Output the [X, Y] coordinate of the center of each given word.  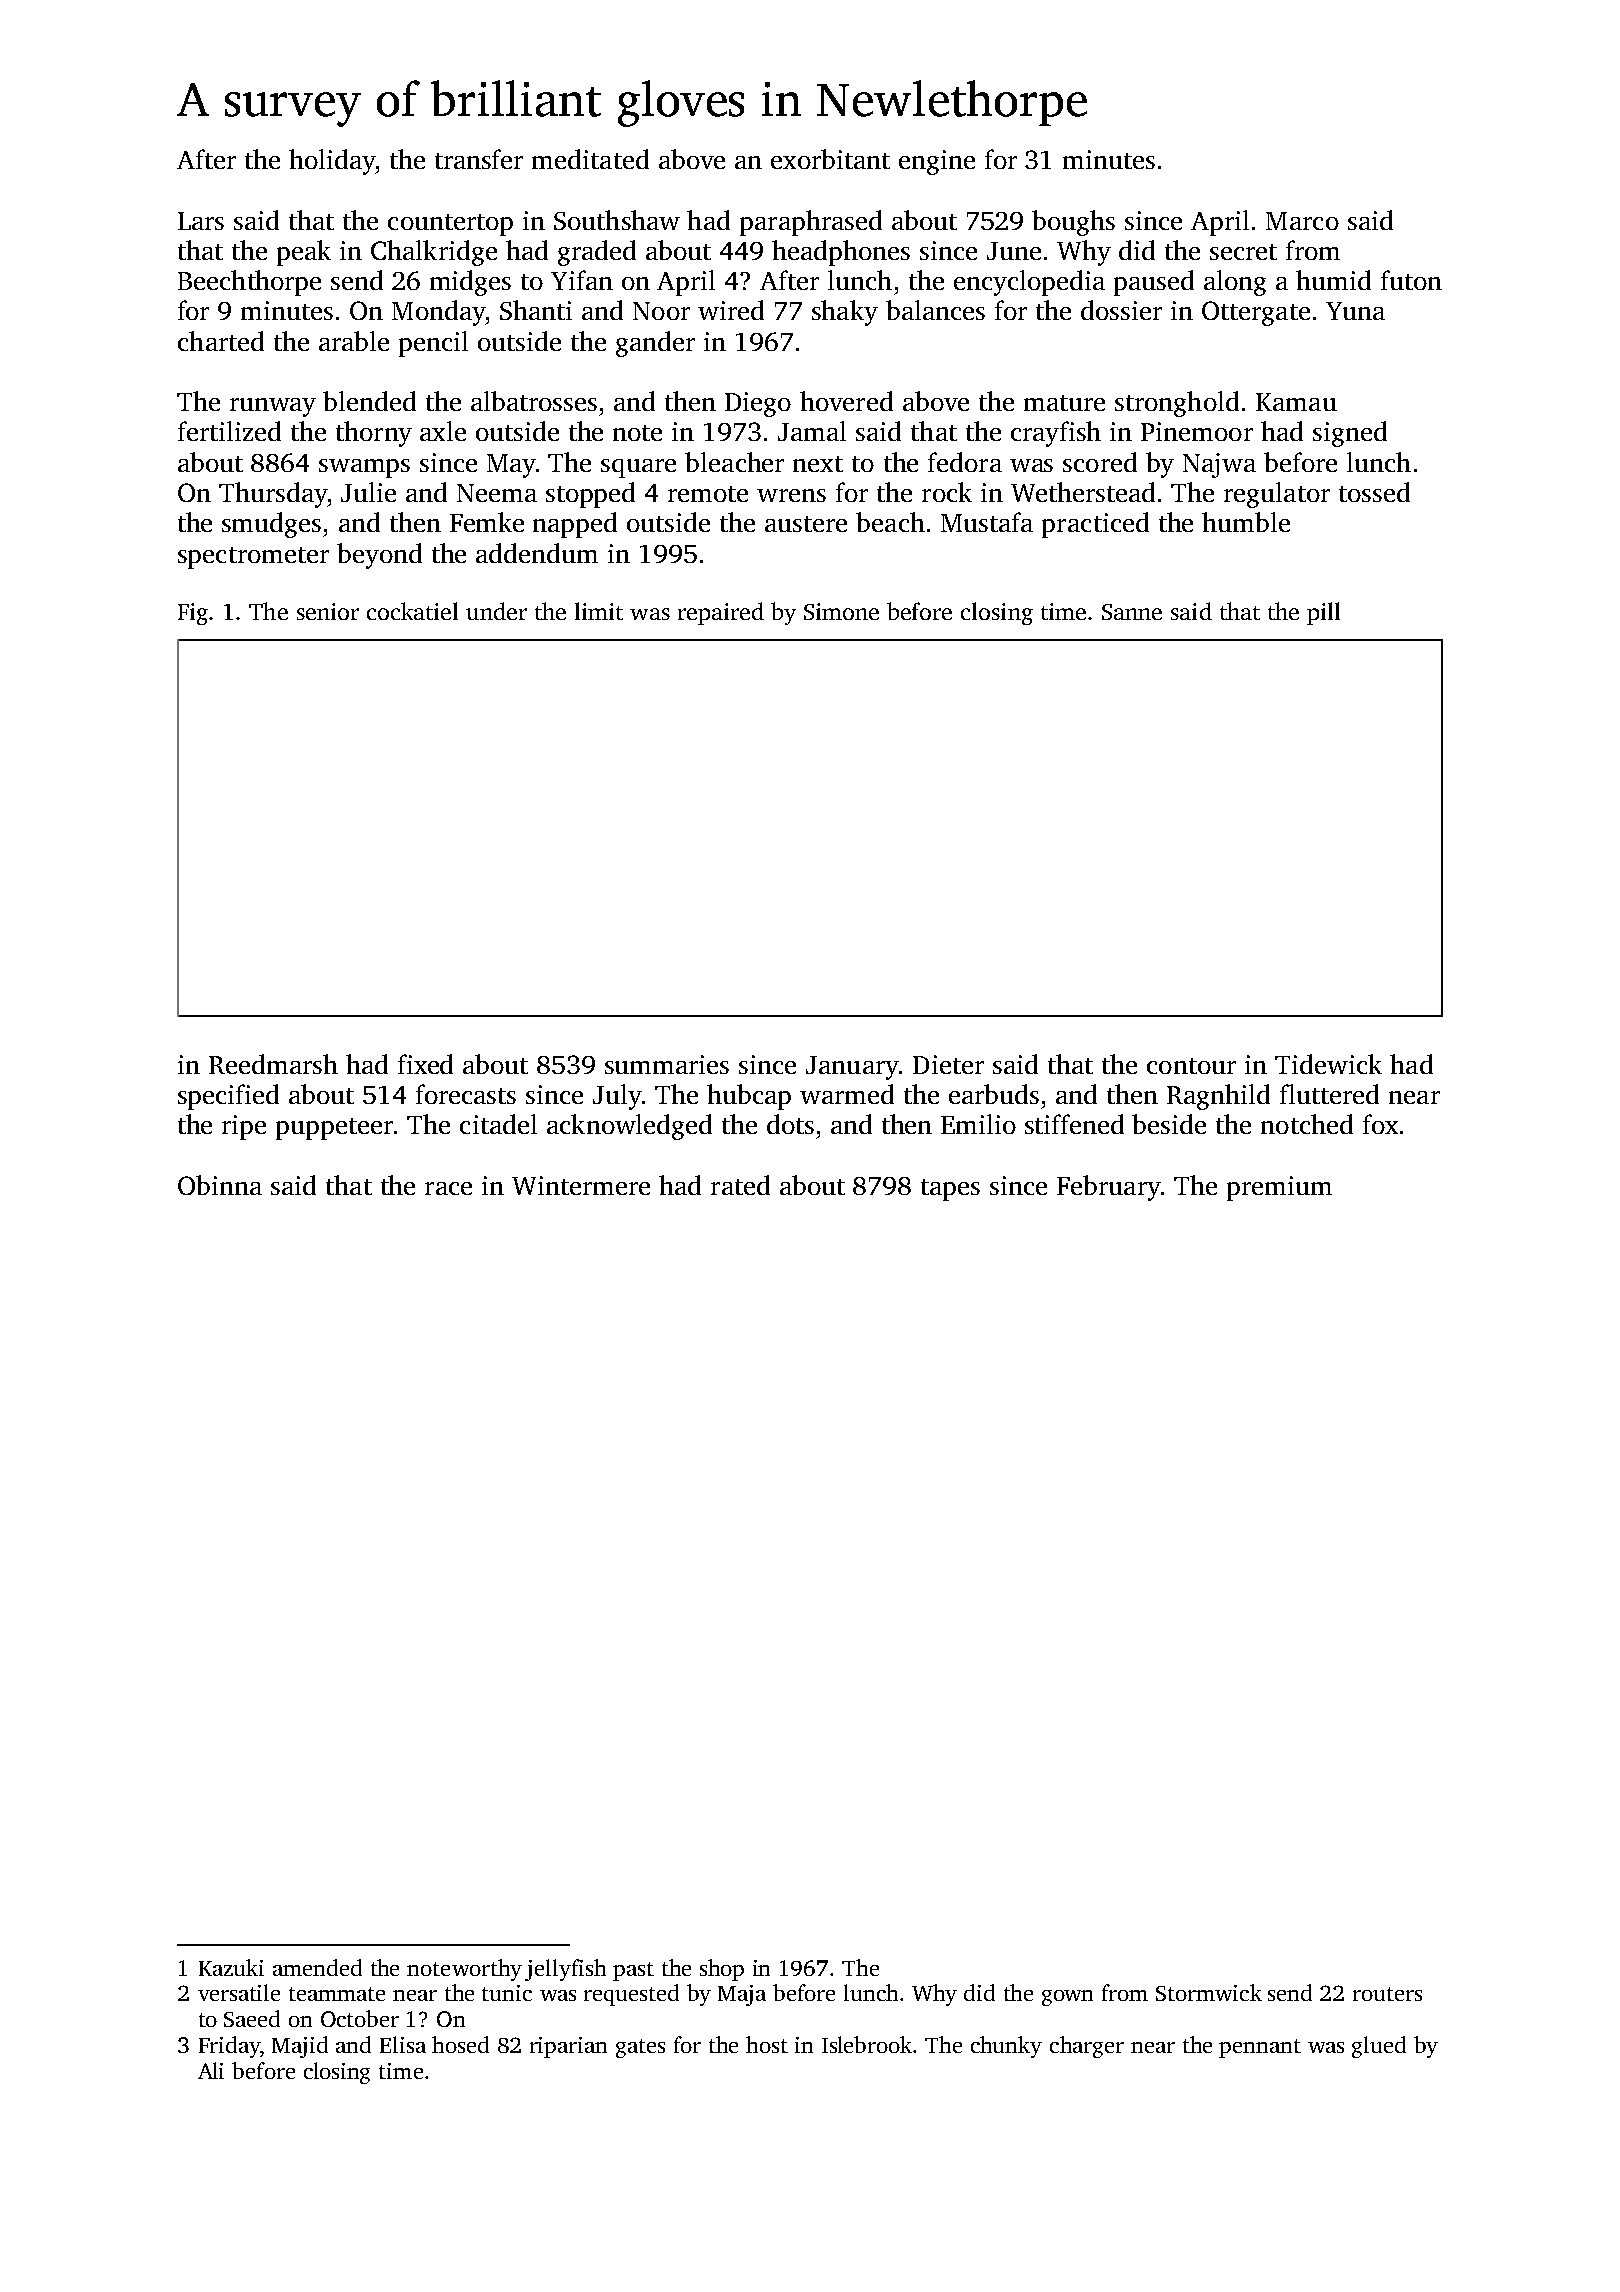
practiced [1095, 525]
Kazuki [231, 1967]
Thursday [273, 495]
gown [1067, 1998]
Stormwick [1209, 1992]
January [852, 1068]
